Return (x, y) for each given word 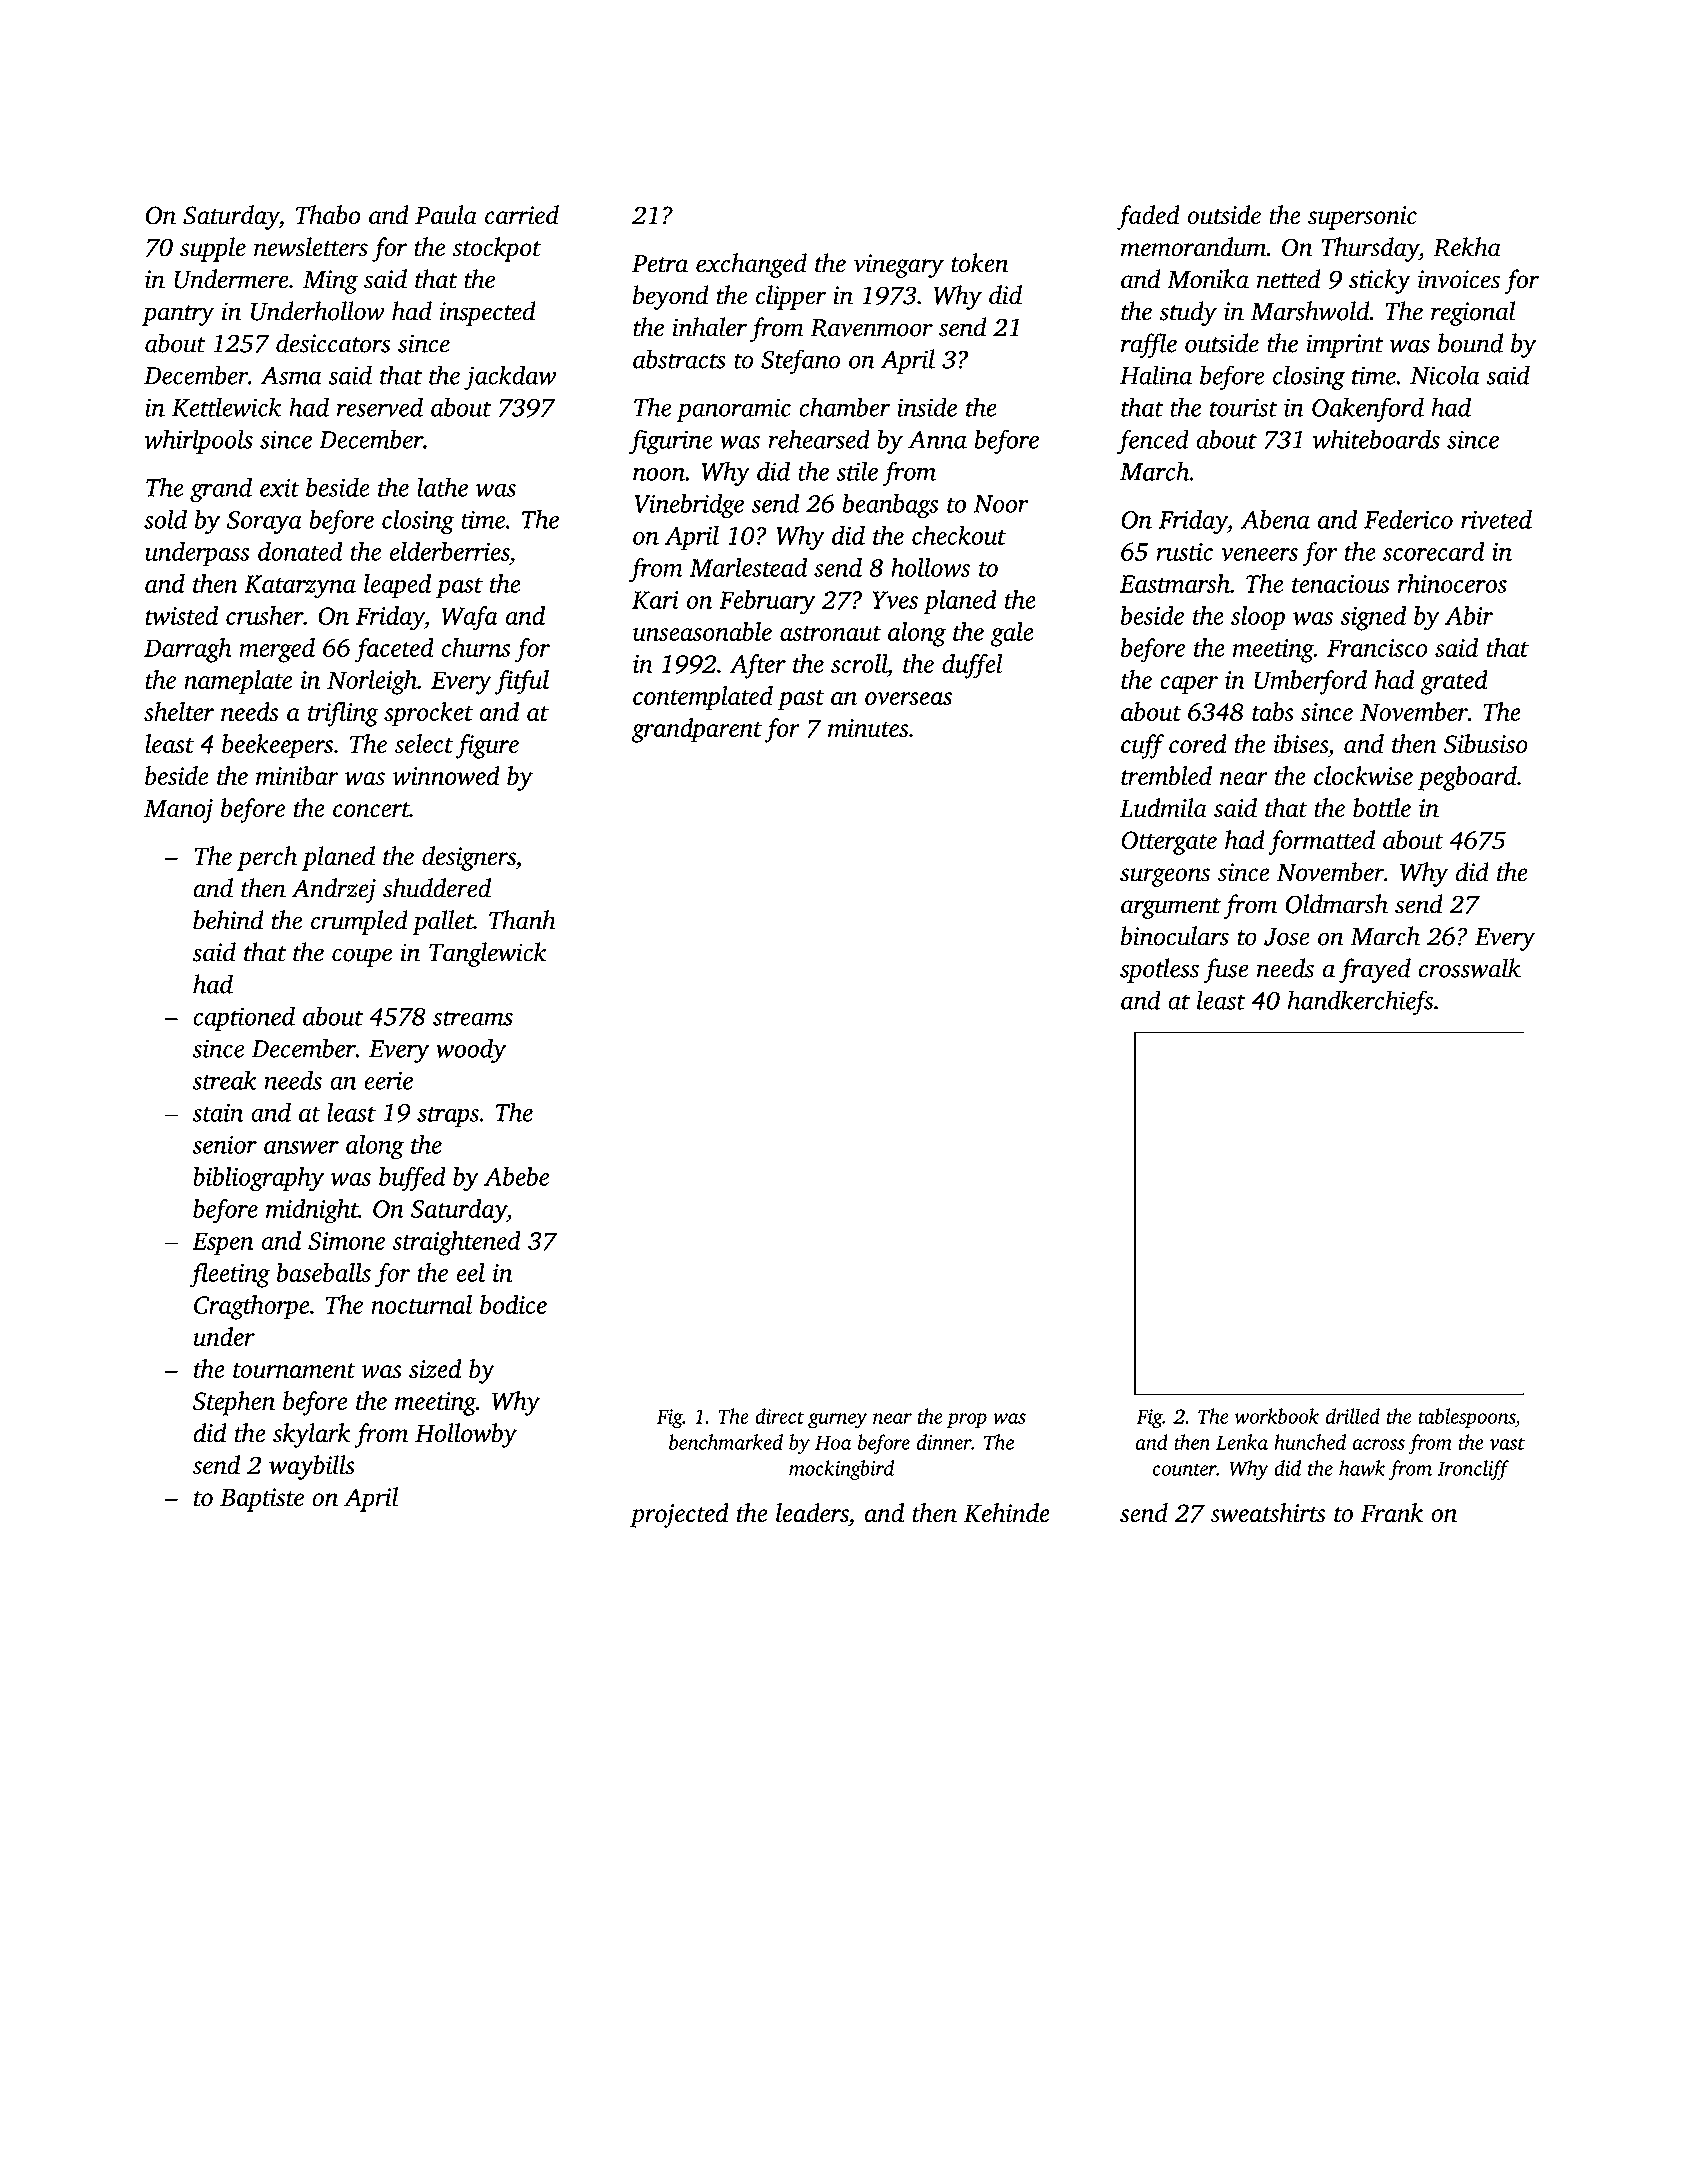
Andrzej (334, 890)
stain (217, 1112)
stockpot (497, 249)
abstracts (679, 359)
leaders (812, 1513)
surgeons (1165, 877)
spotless (1159, 970)
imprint (1345, 346)
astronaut (830, 633)
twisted (181, 615)
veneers (1259, 554)
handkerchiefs (1360, 1002)
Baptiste (262, 1500)
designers (469, 858)
